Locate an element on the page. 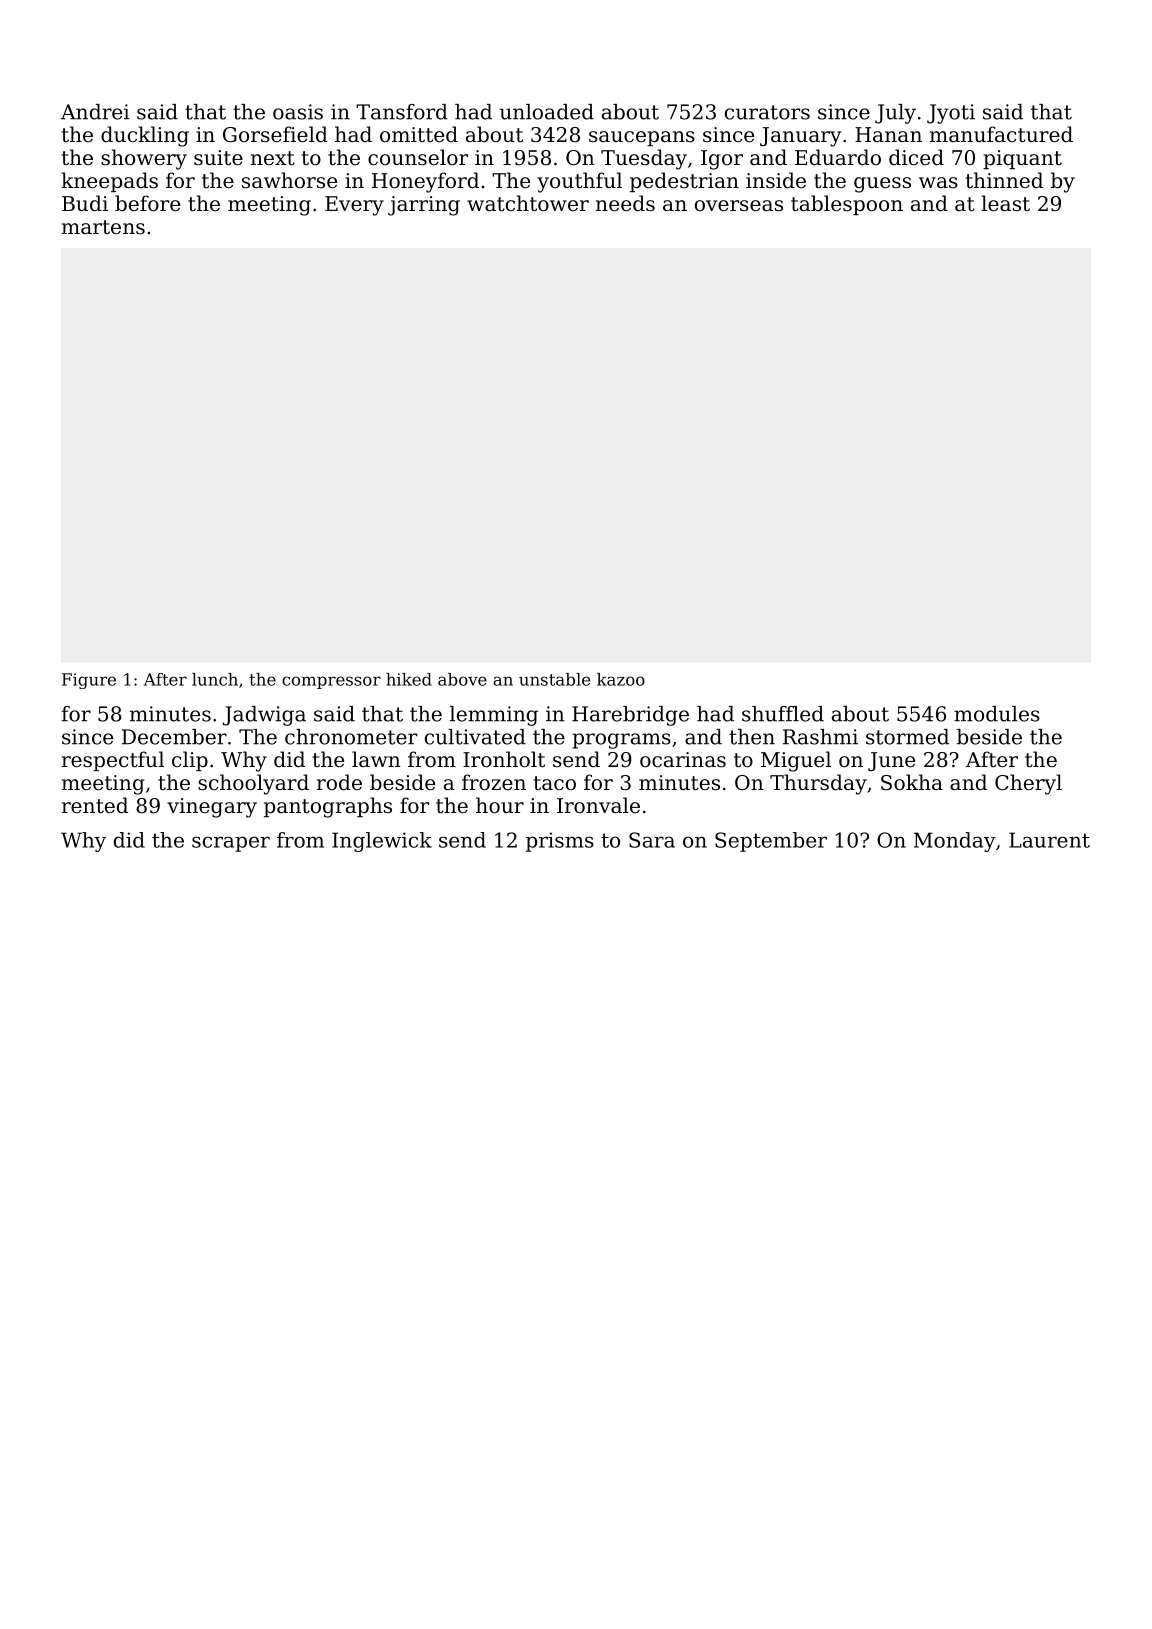  martens is located at coordinates (103, 227).
